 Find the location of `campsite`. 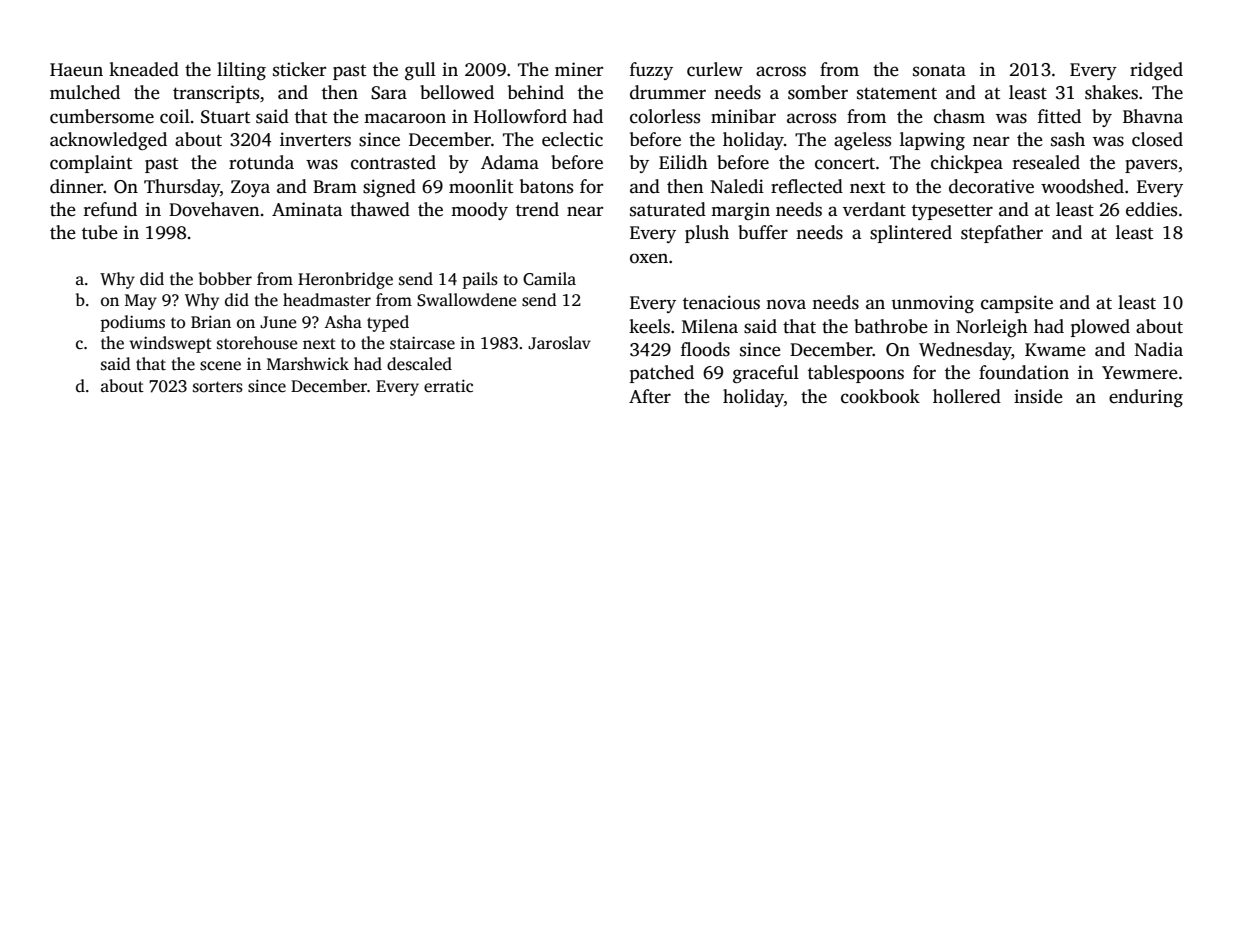

campsite is located at coordinates (1017, 304).
